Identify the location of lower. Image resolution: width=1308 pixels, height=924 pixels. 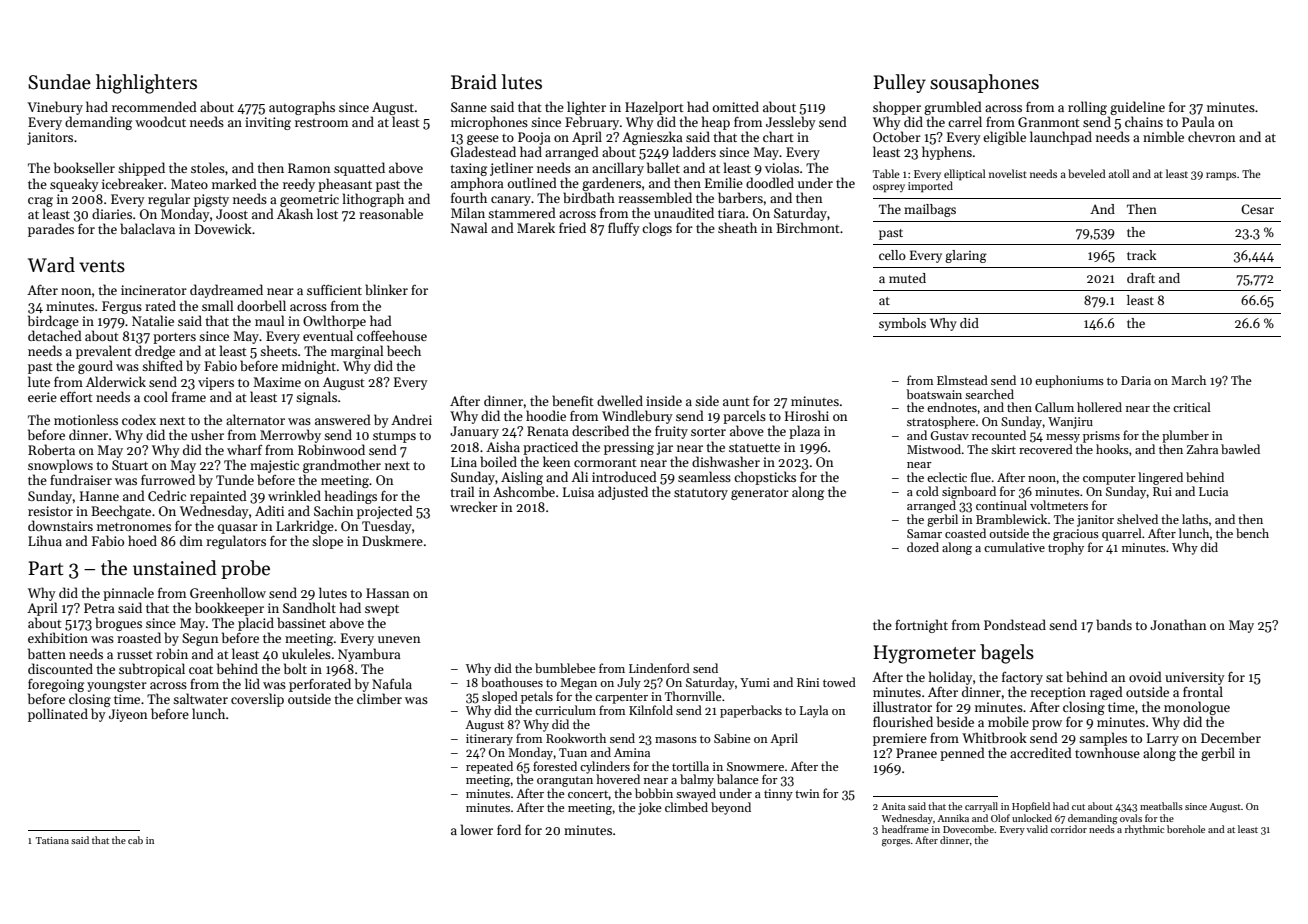
(477, 829).
